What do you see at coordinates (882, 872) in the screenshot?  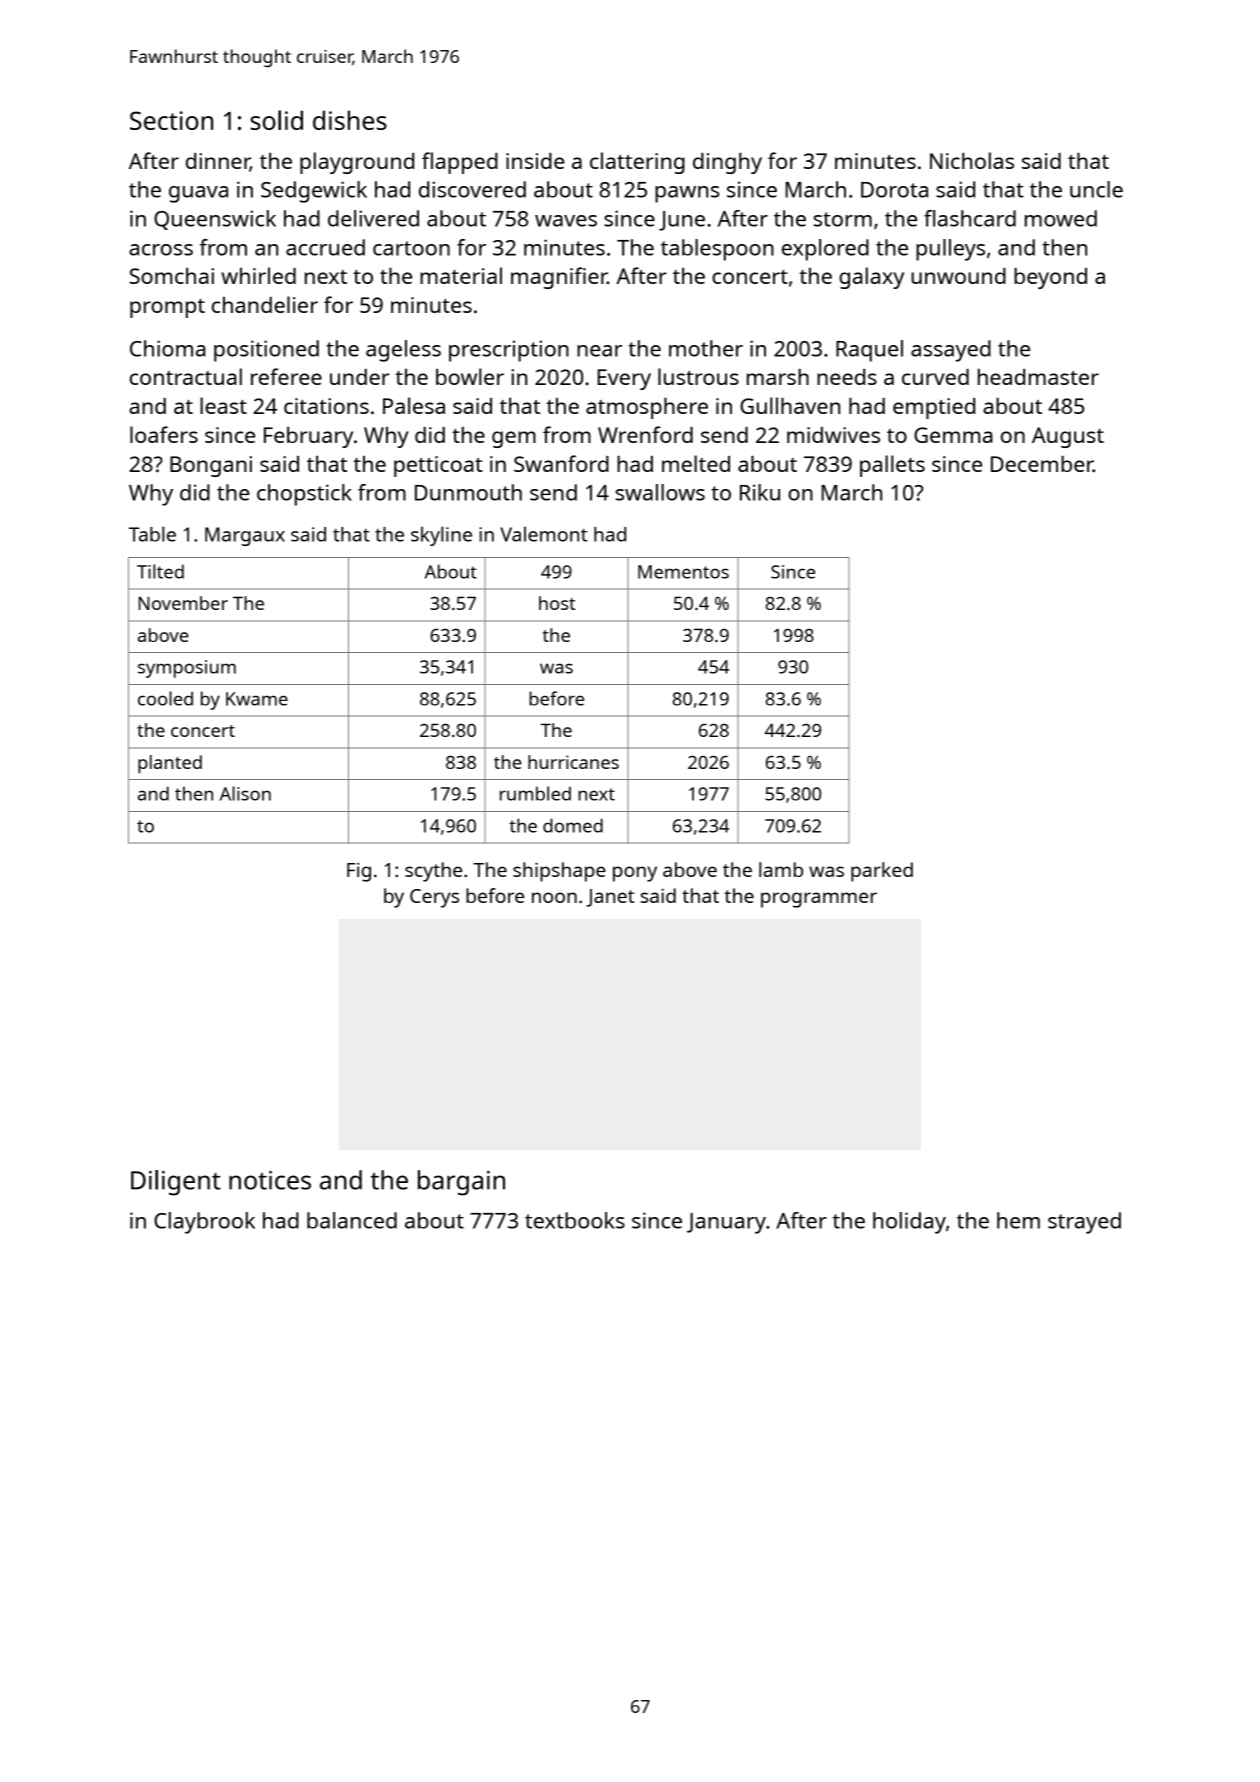 I see `parked` at bounding box center [882, 872].
